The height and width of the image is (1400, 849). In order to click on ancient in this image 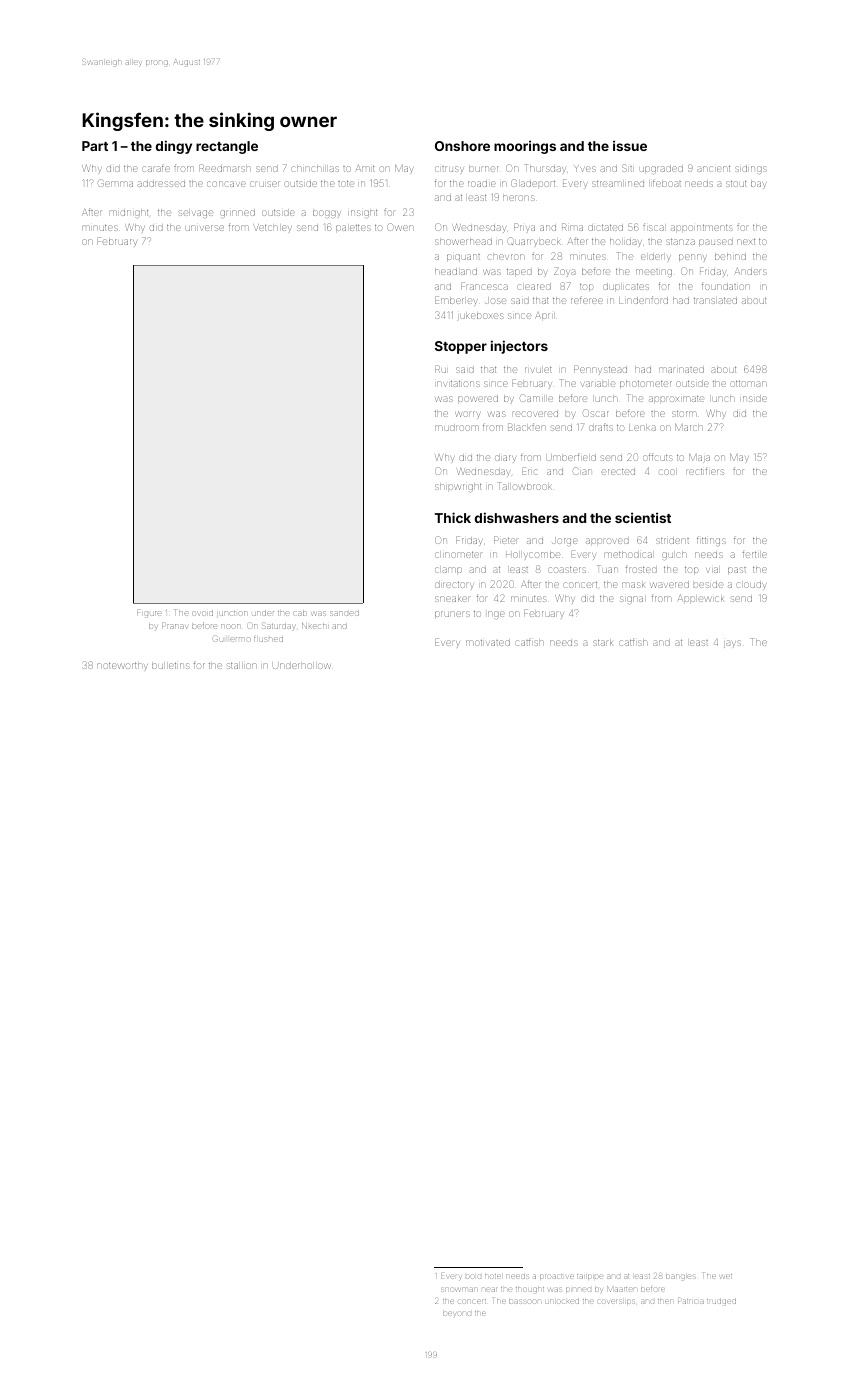, I will do `click(713, 168)`.
